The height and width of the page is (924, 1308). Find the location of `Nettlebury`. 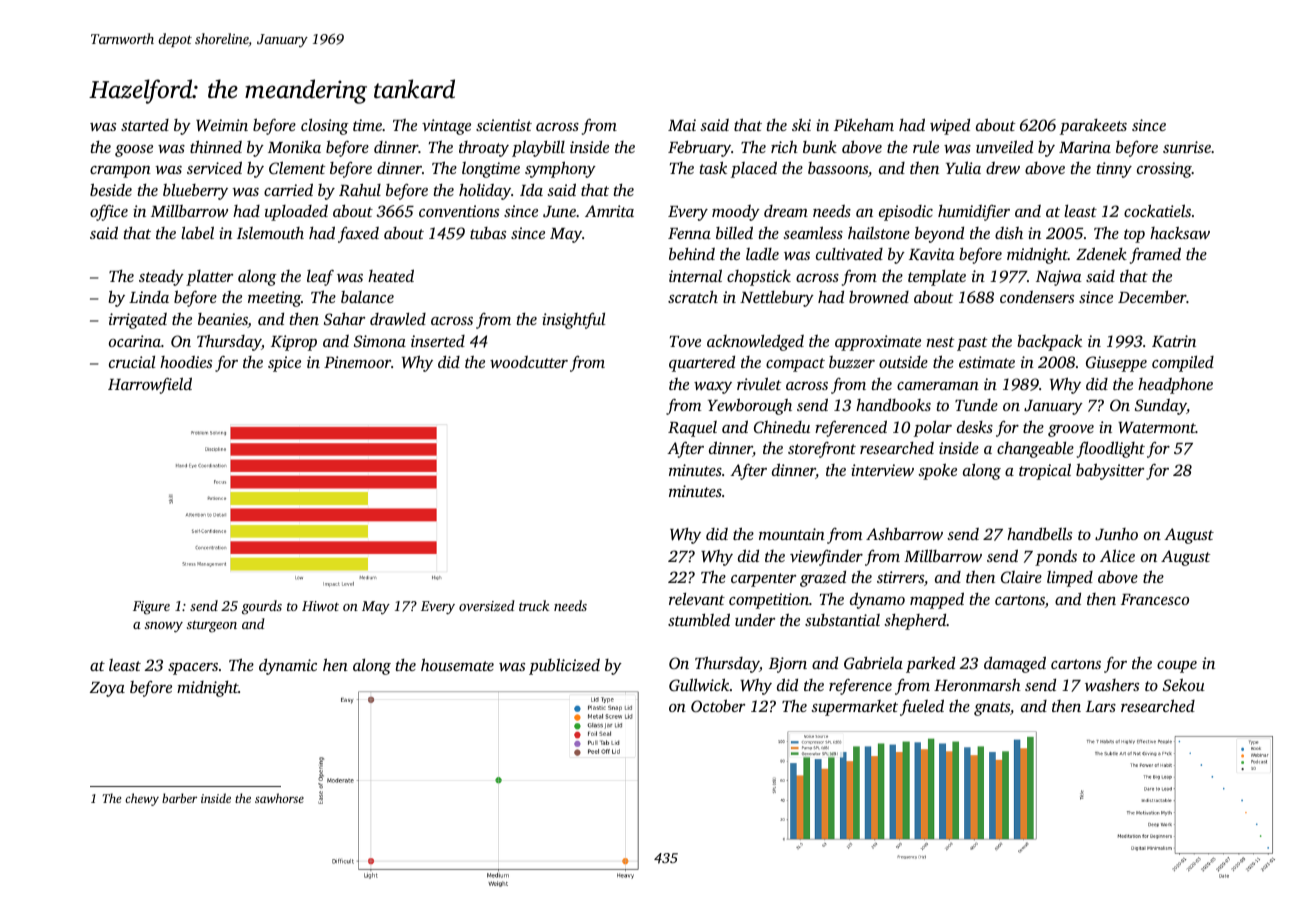

Nettlebury is located at coordinates (777, 298).
